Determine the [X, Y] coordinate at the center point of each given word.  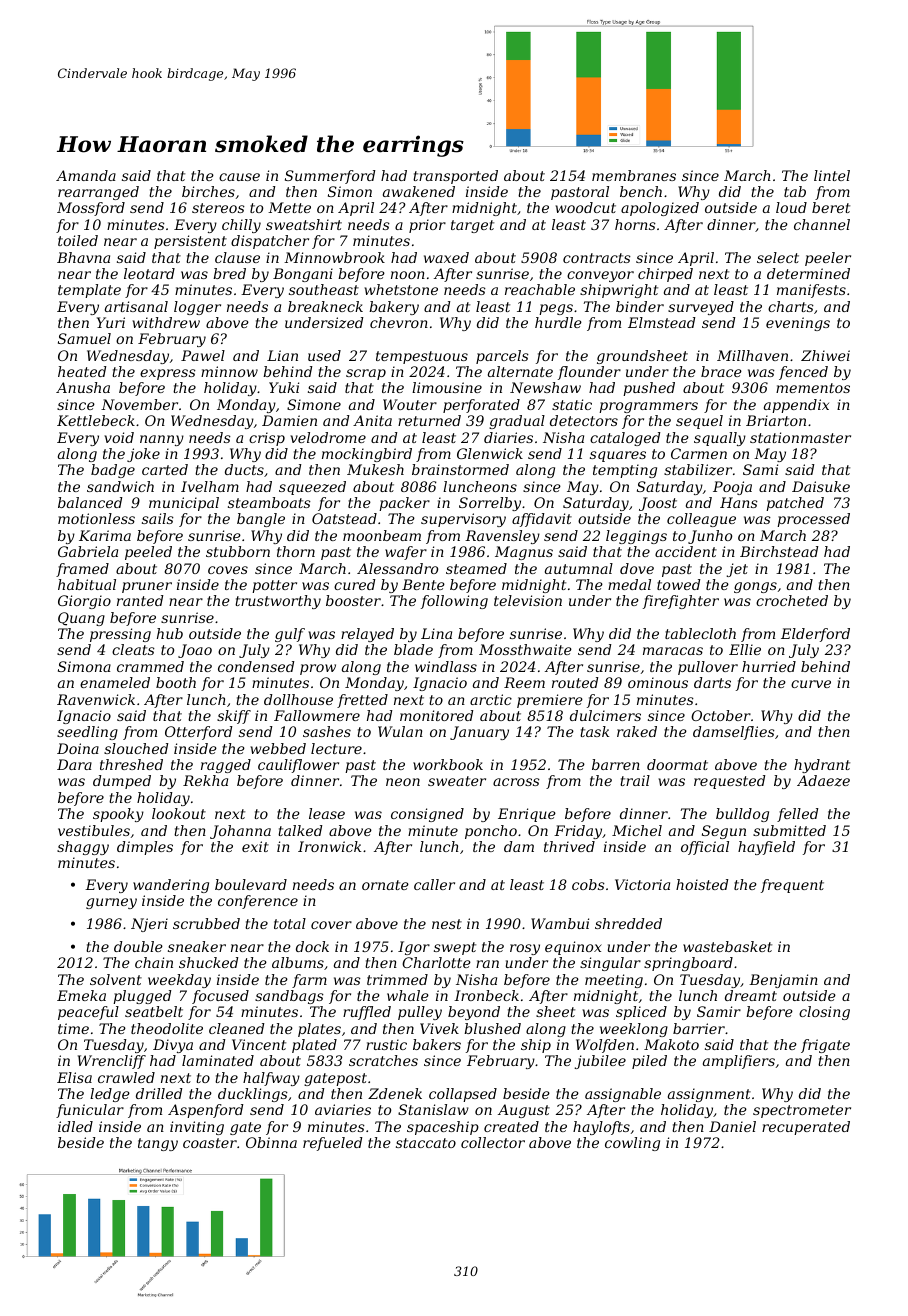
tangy [158, 1144]
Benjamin [783, 981]
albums [298, 962]
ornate [385, 885]
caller [434, 884]
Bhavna [83, 257]
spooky [118, 815]
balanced [90, 502]
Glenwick [490, 453]
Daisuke [821, 486]
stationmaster [800, 437]
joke [143, 455]
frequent [792, 886]
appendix [796, 406]
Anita [372, 420]
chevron [399, 322]
